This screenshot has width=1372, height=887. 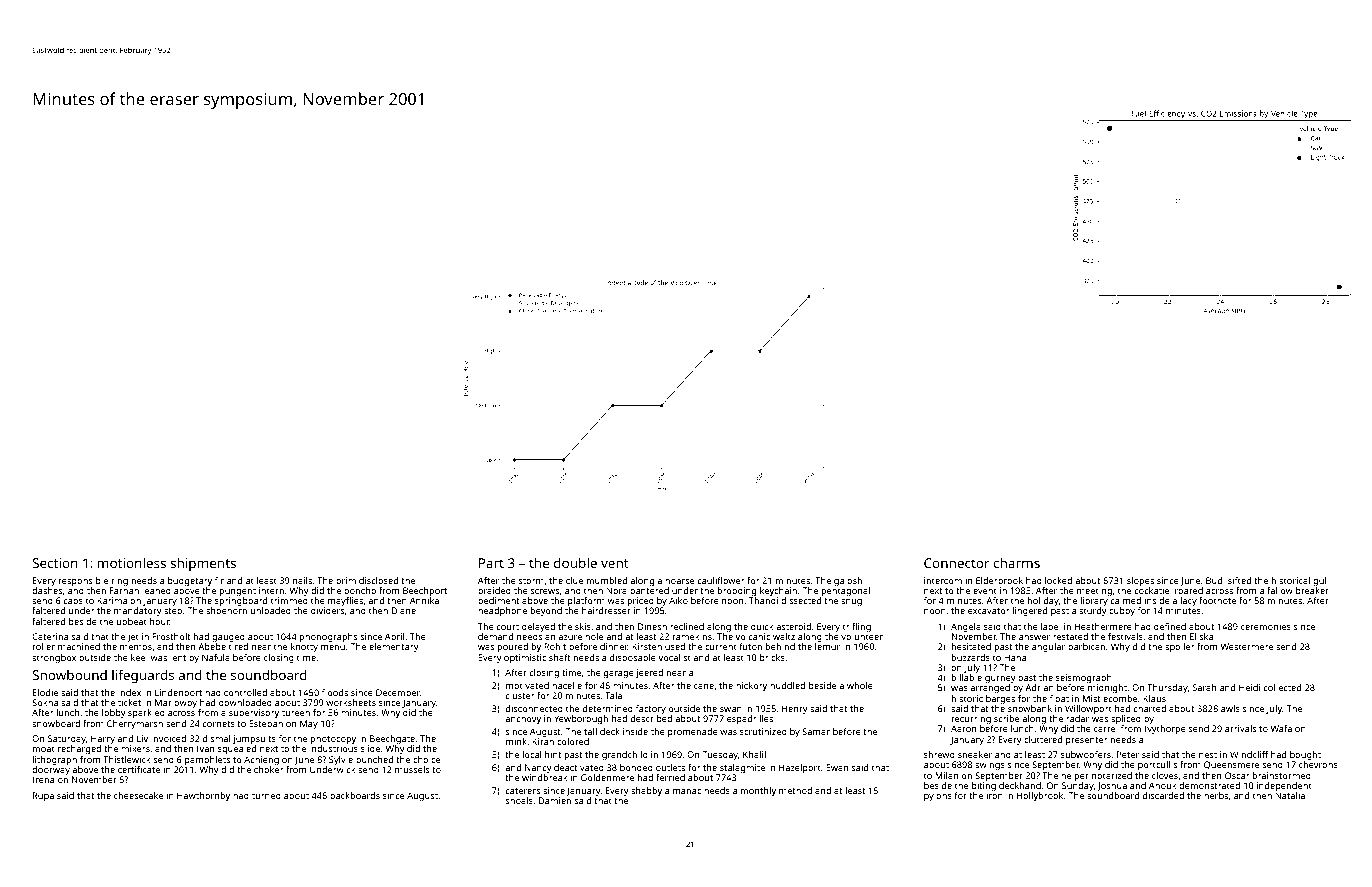 I want to click on upbeat, so click(x=131, y=622).
